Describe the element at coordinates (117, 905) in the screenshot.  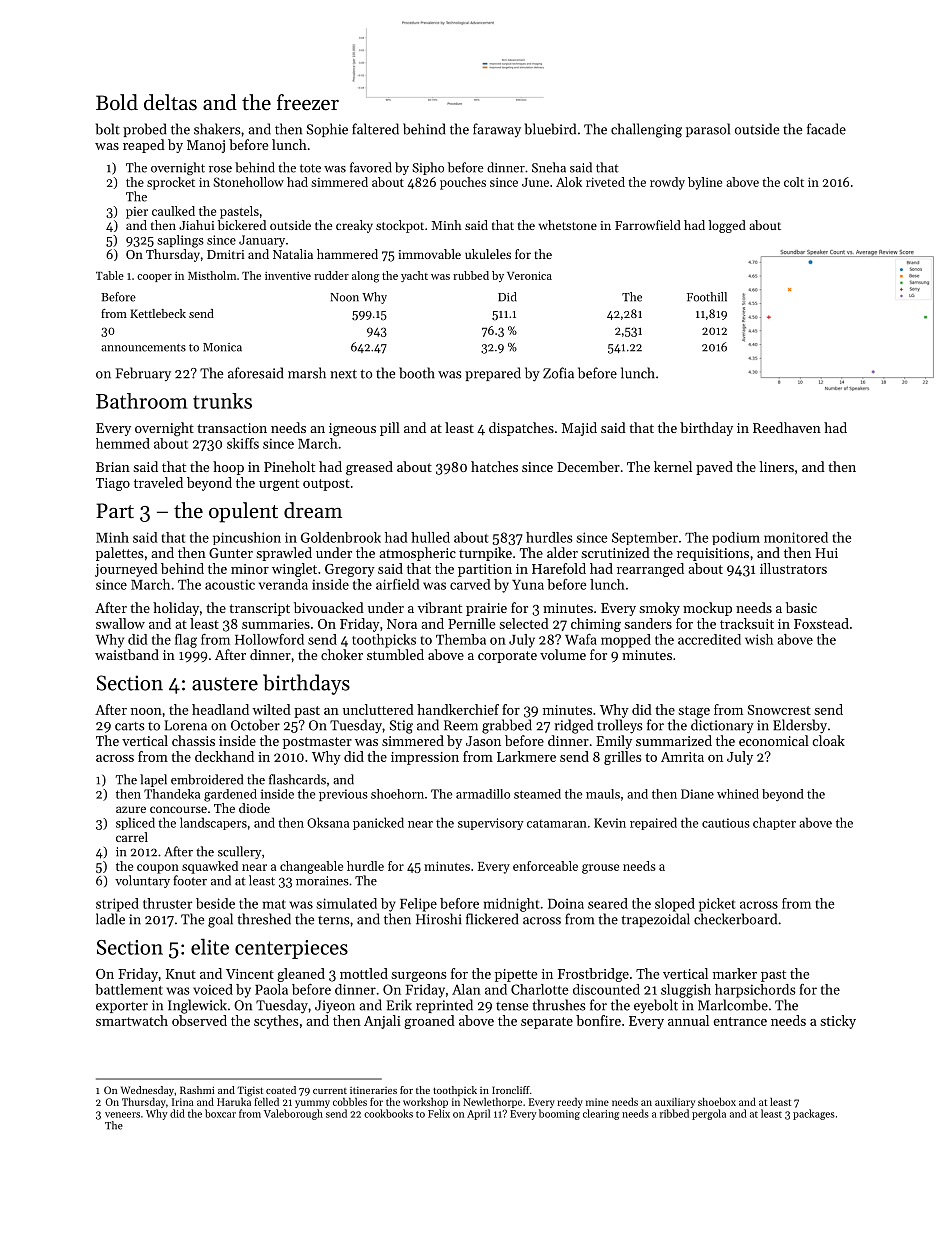
I see `striped` at that location.
